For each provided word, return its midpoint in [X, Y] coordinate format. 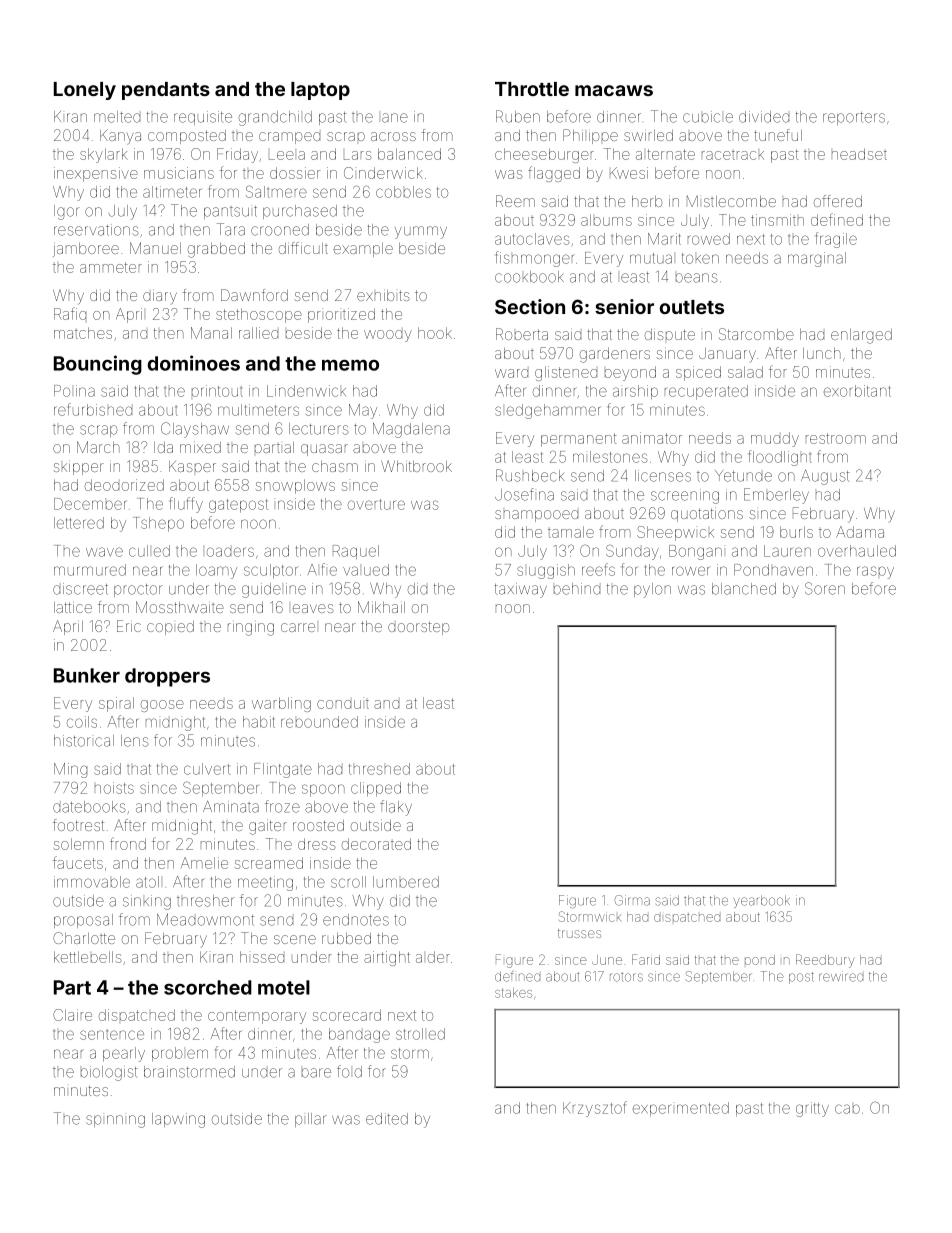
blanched [744, 589]
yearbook [761, 901]
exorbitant [857, 391]
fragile [836, 240]
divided [764, 117]
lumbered [406, 882]
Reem [515, 201]
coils [82, 722]
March [98, 447]
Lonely [85, 91]
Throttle [532, 89]
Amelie [204, 863]
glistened [566, 373]
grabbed [216, 250]
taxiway [521, 590]
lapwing [178, 1120]
